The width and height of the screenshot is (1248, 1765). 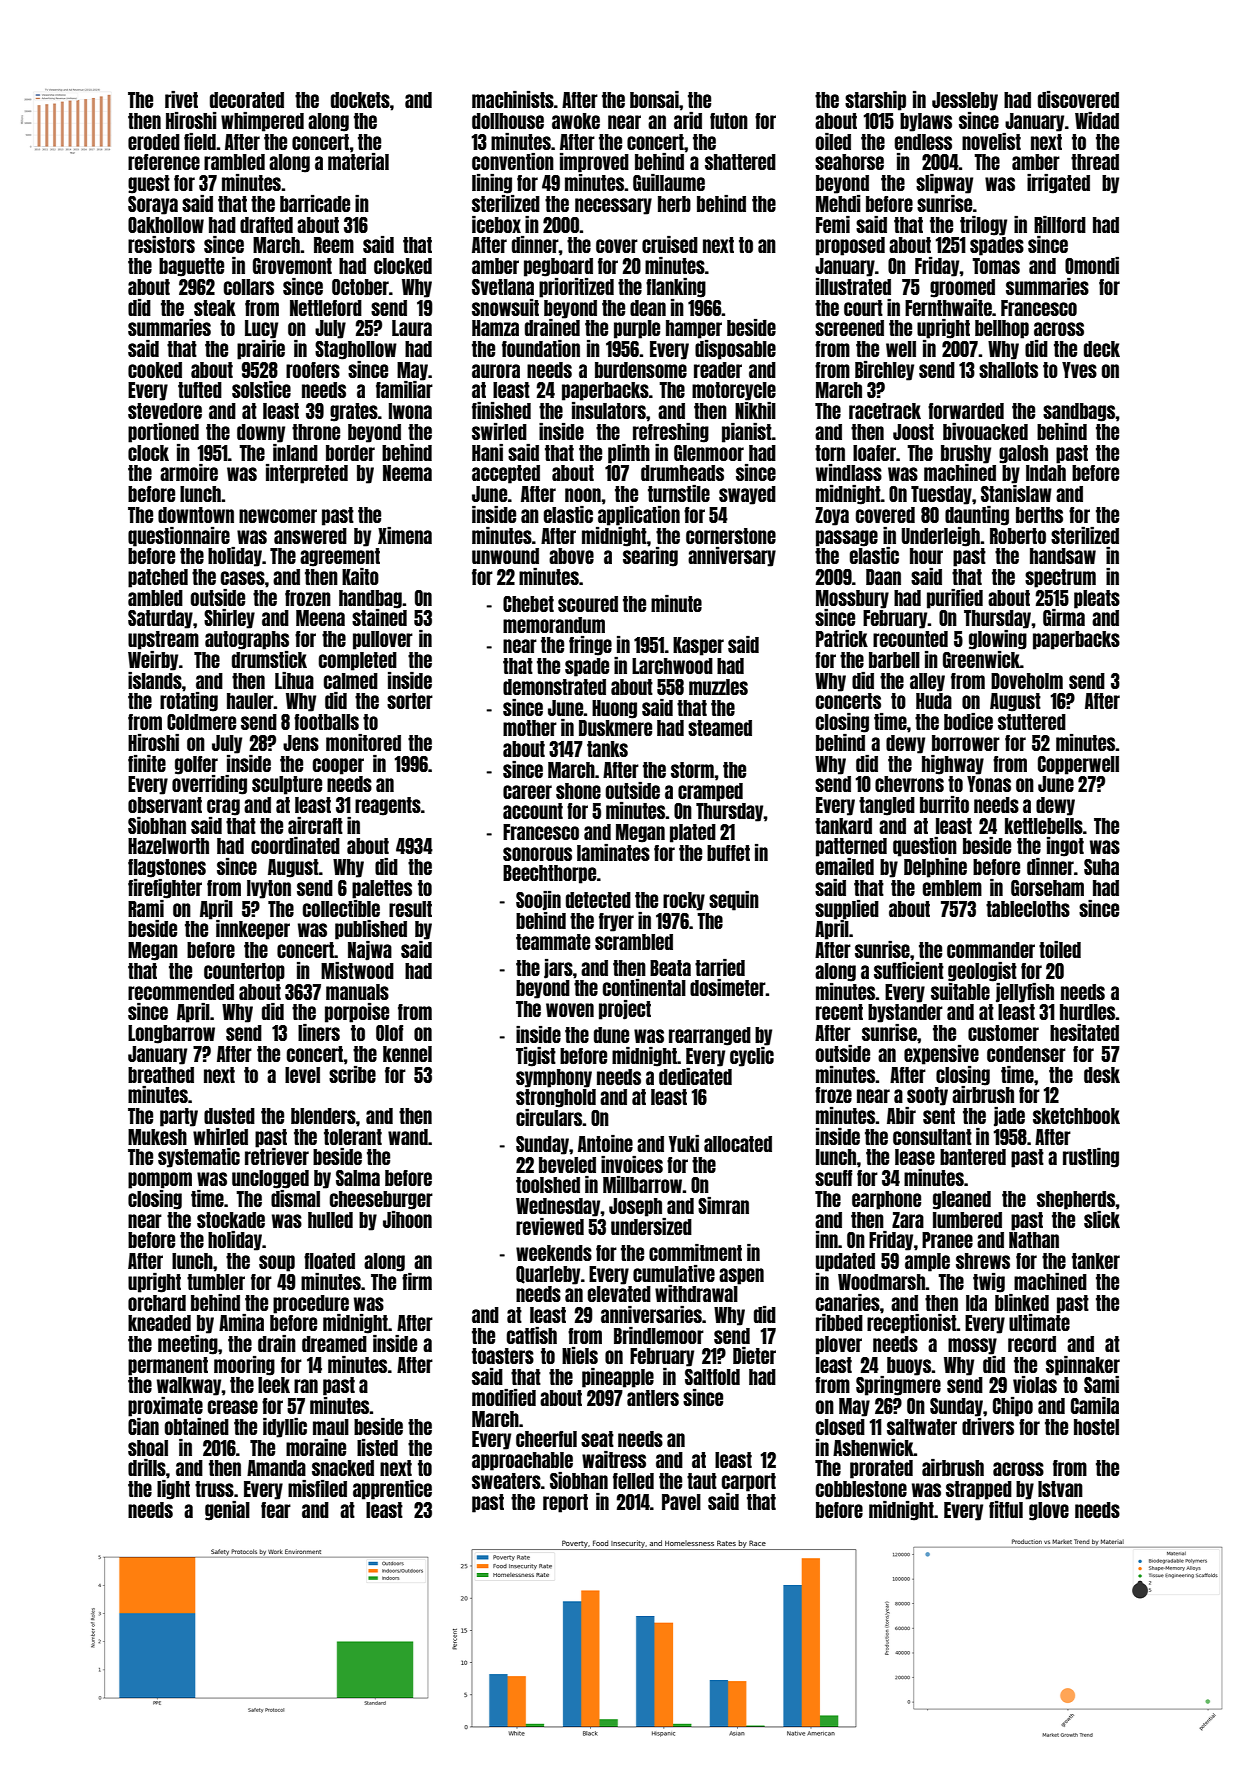 I want to click on snowsuit, so click(x=505, y=307).
